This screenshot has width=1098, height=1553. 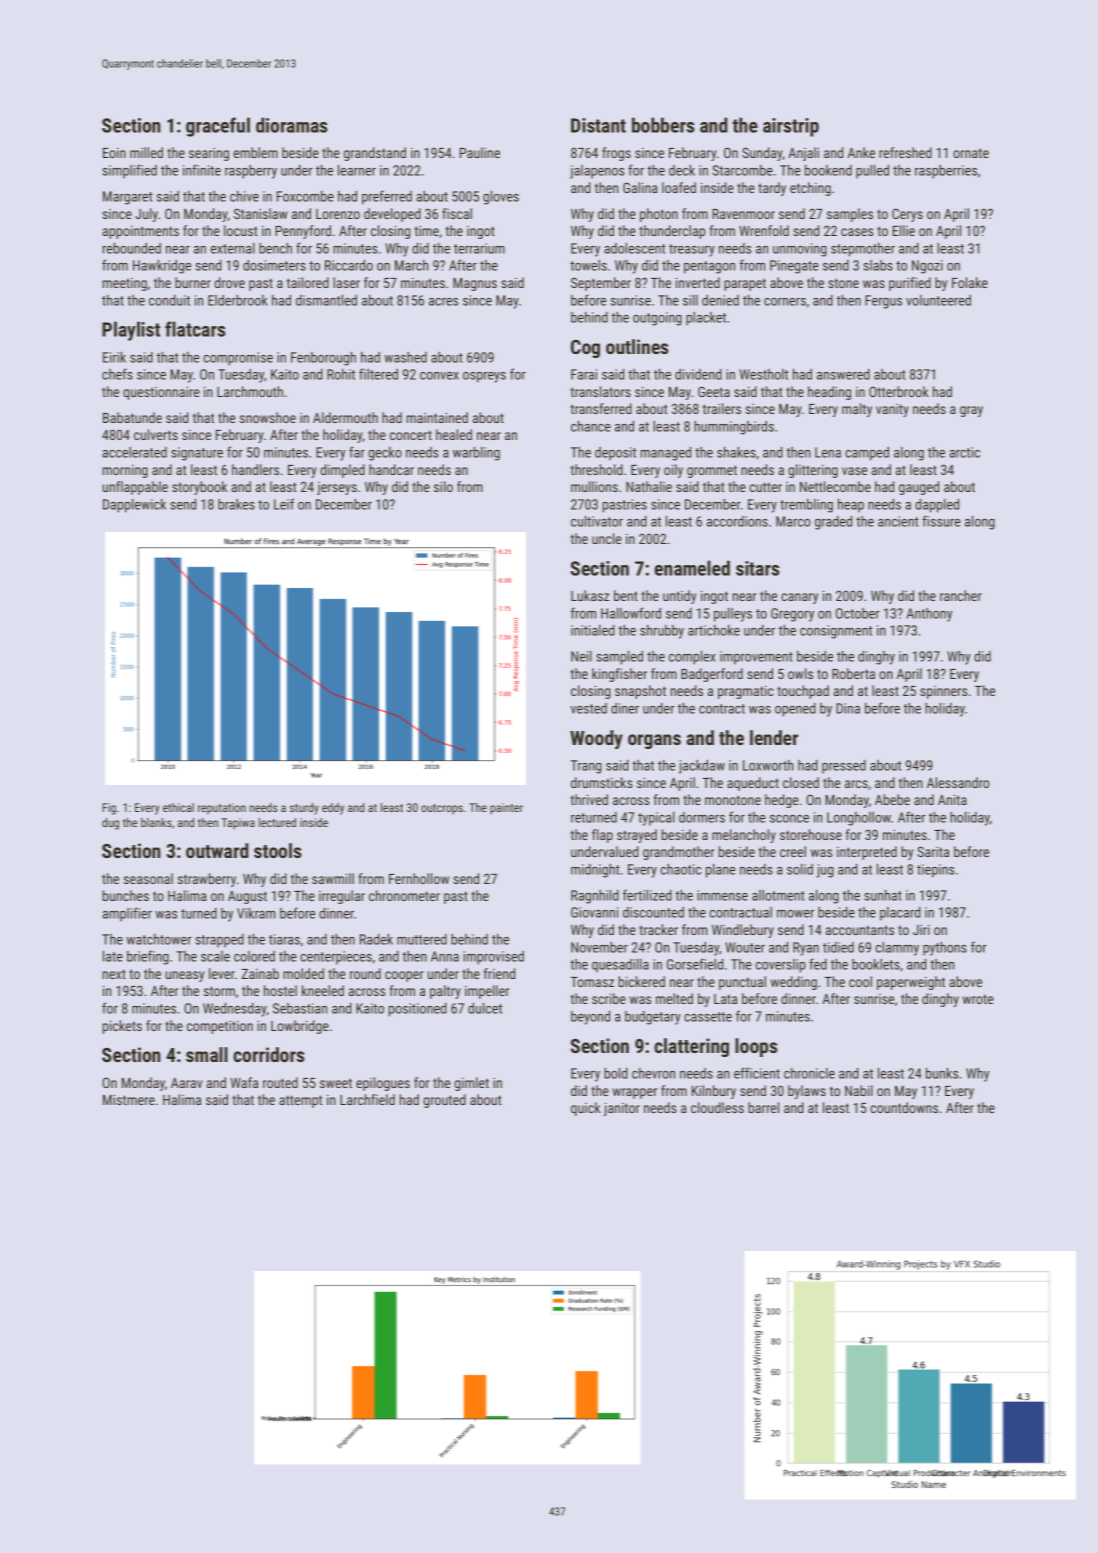 I want to click on simplified, so click(x=129, y=171).
